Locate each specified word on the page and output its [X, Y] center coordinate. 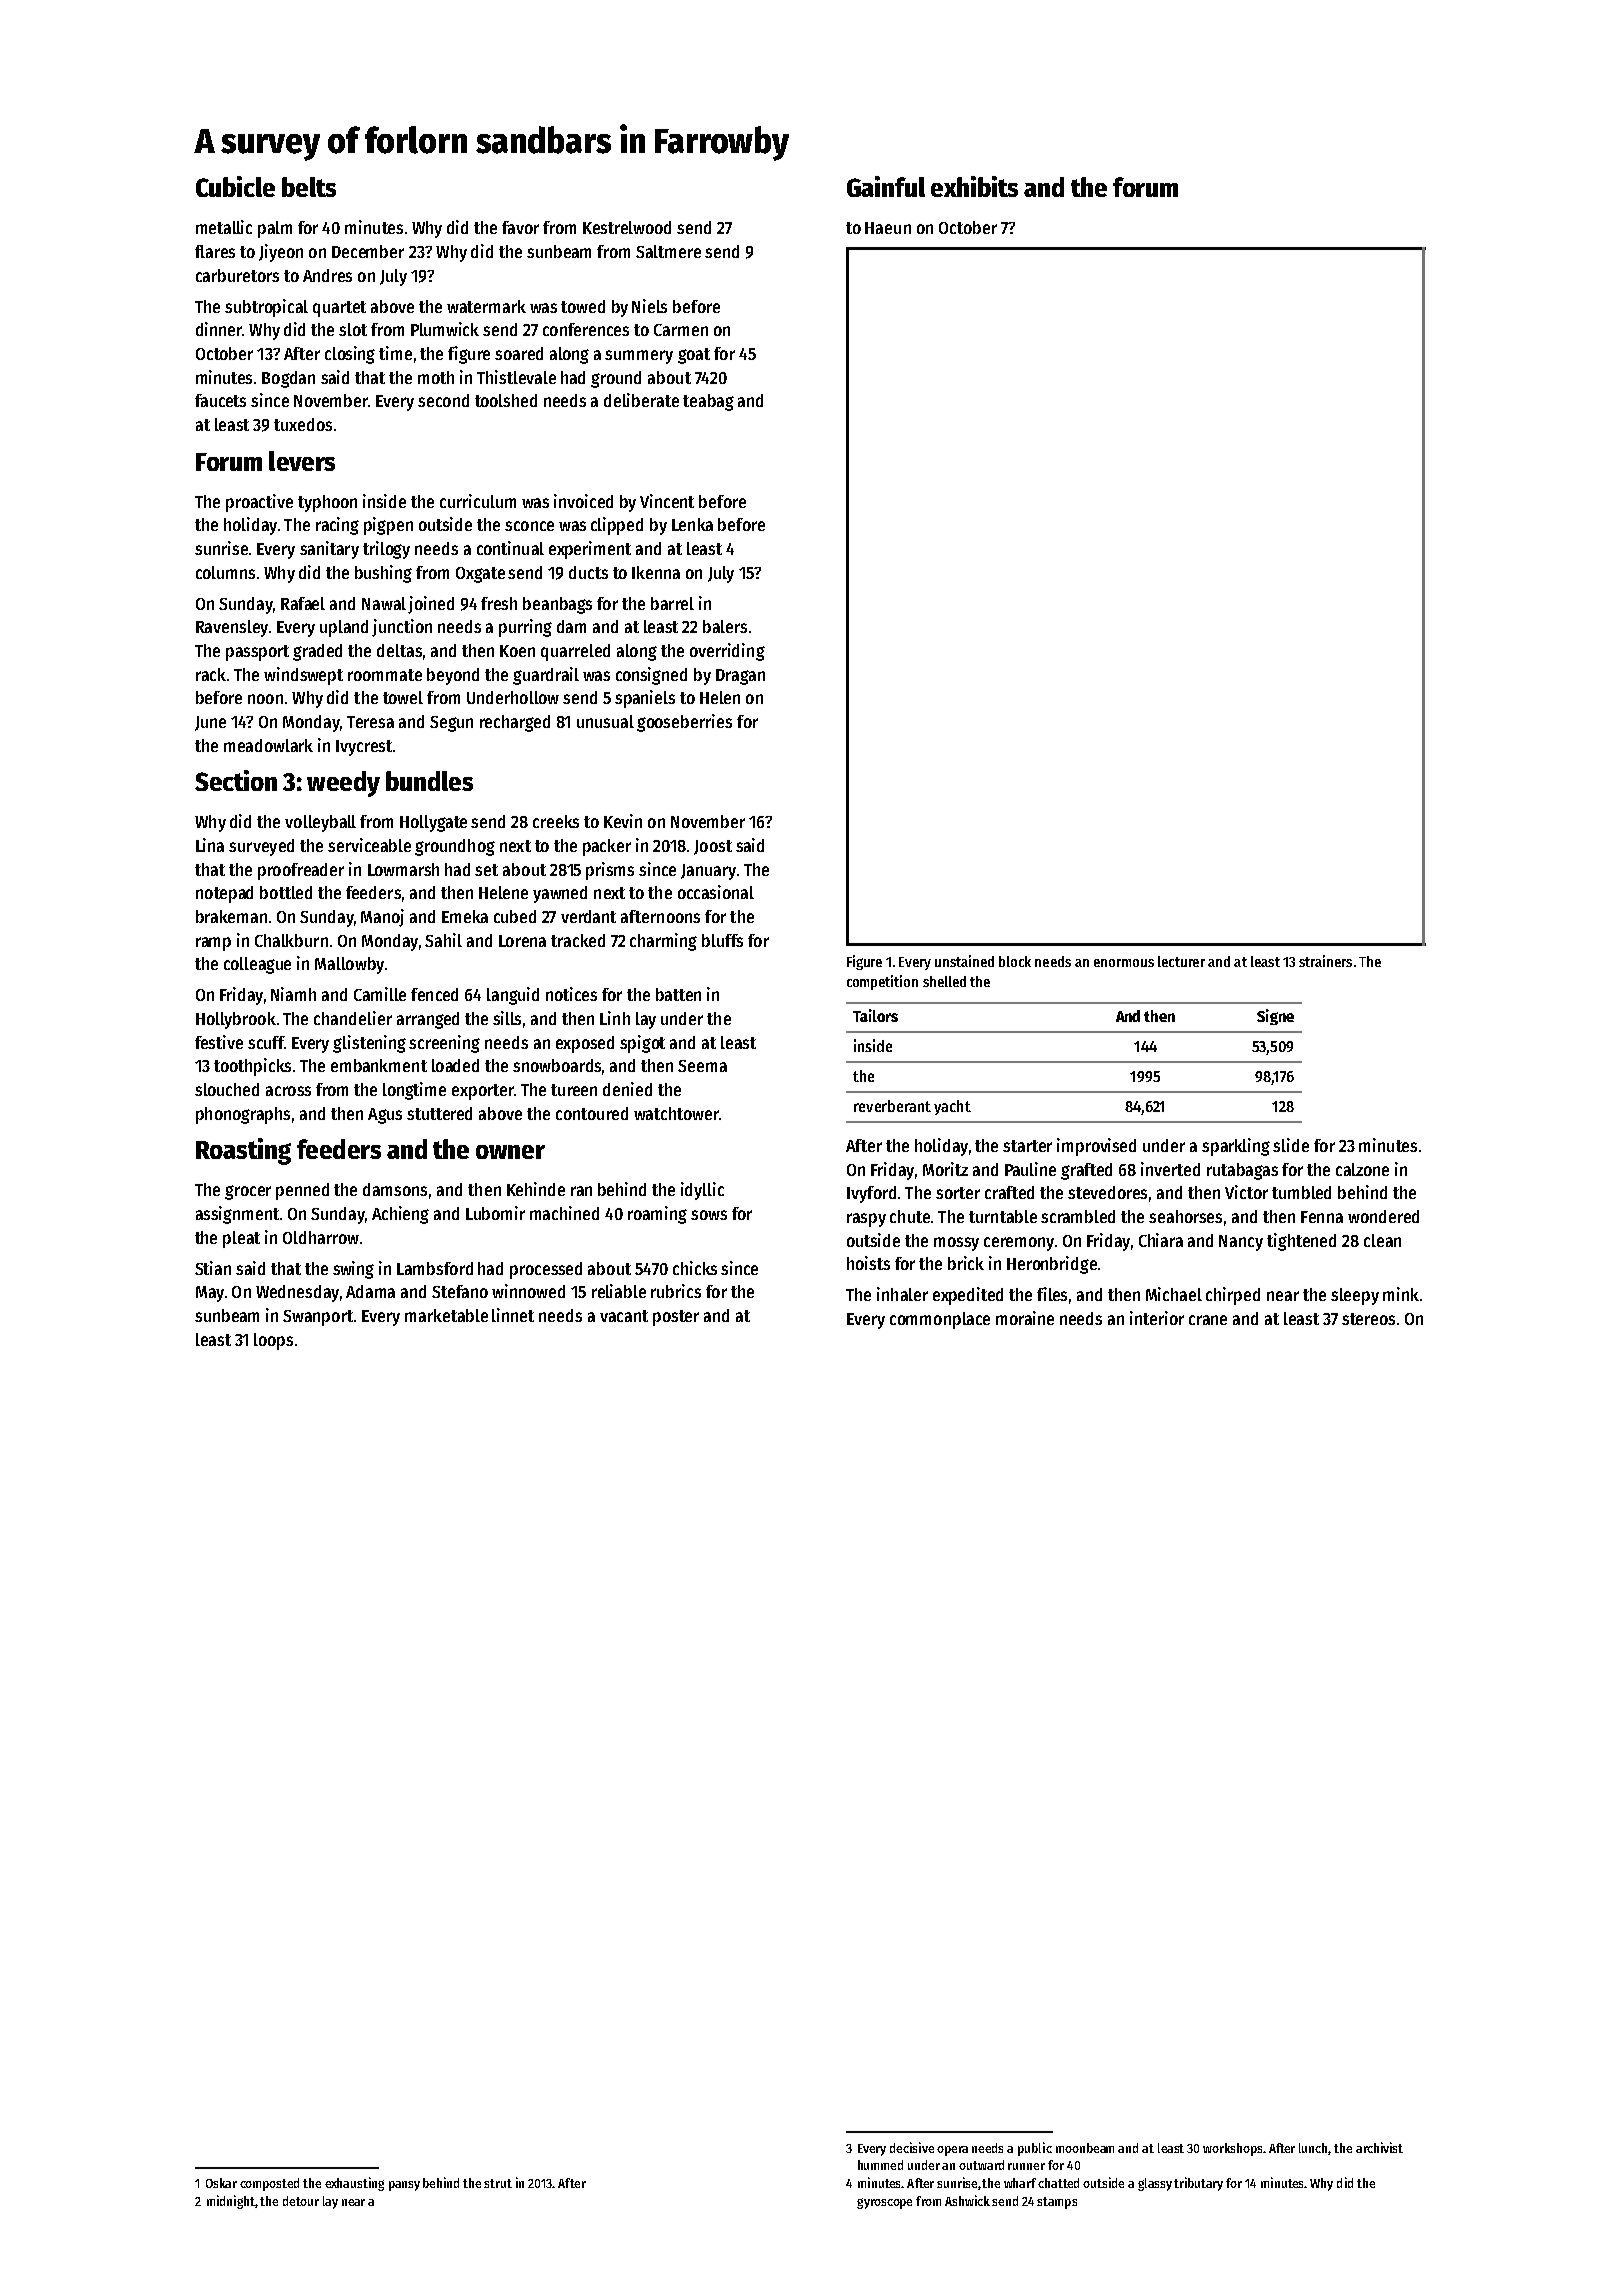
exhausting [354, 2184]
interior [1157, 1318]
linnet [513, 1315]
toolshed [506, 400]
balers [725, 626]
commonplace [940, 1320]
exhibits [974, 186]
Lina [210, 845]
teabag [708, 402]
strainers [1325, 961]
